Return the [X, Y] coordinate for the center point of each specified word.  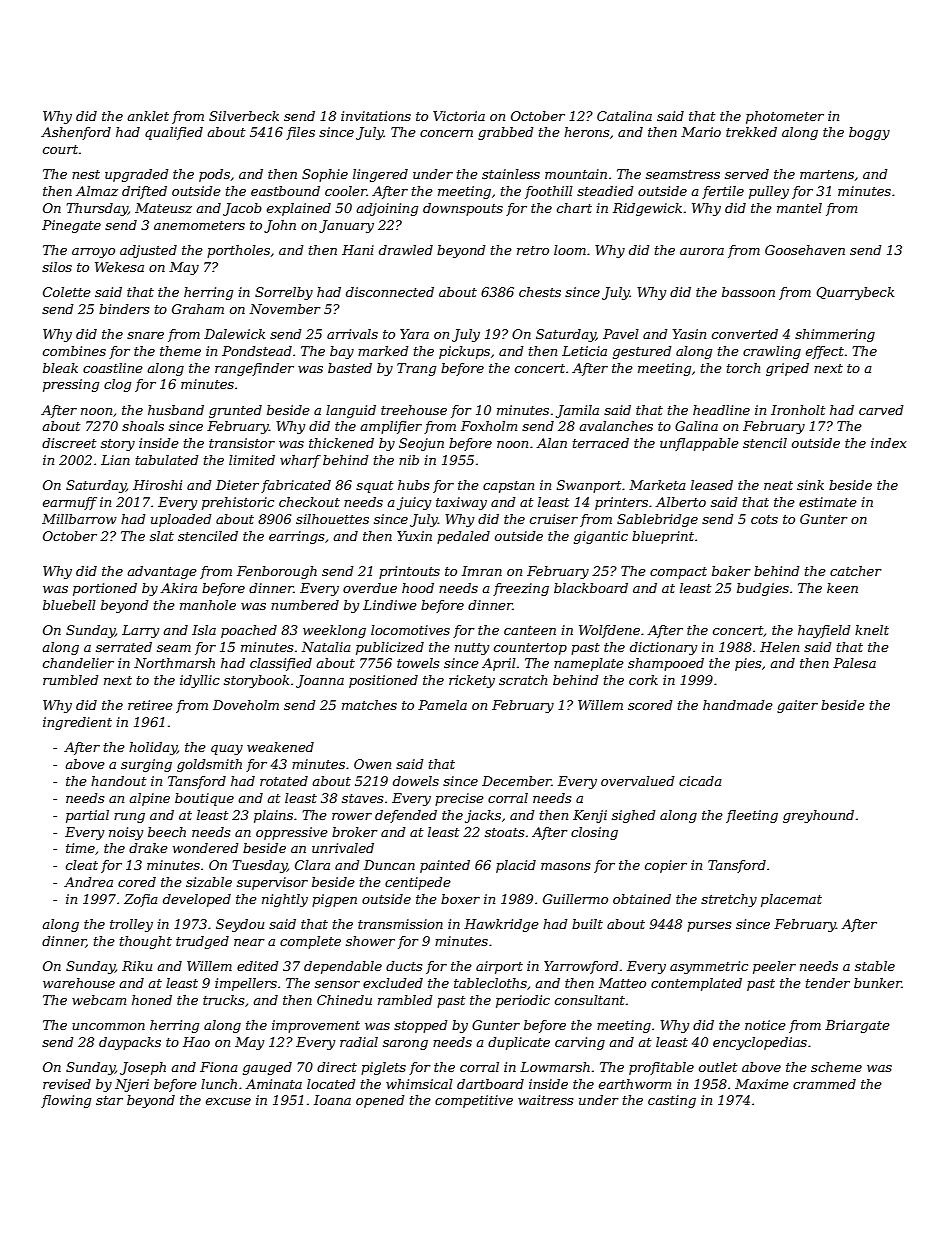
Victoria [459, 116]
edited [258, 966]
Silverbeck [244, 116]
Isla [204, 630]
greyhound [818, 816]
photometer [785, 117]
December [516, 781]
